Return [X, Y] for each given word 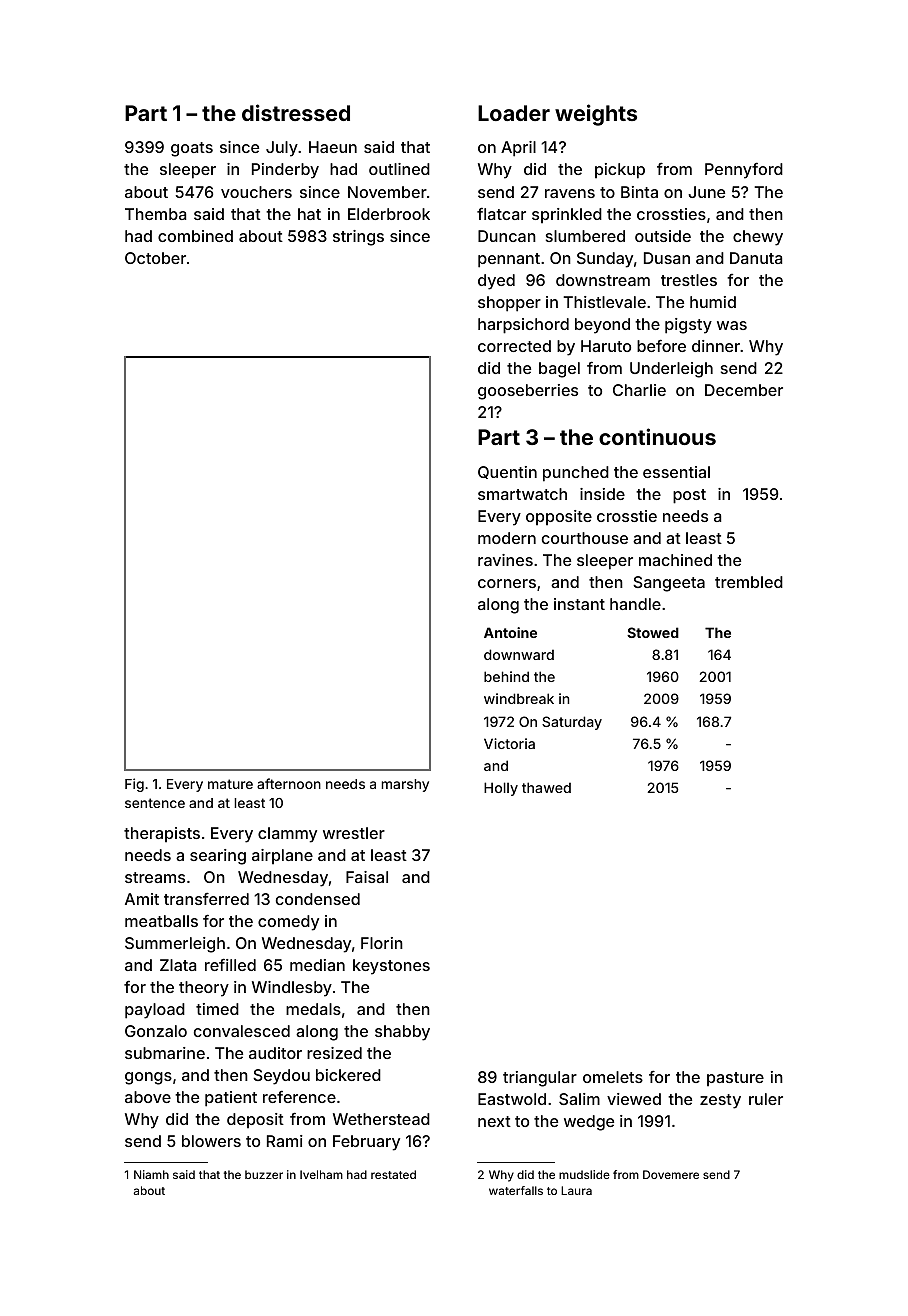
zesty [720, 1101]
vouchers [256, 192]
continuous [657, 436]
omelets [613, 1077]
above [148, 1097]
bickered [348, 1075]
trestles [689, 280]
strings [358, 238]
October [155, 258]
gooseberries [528, 392]
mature [230, 784]
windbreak [519, 698]
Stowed [653, 632]
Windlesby [292, 989]
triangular [540, 1079]
